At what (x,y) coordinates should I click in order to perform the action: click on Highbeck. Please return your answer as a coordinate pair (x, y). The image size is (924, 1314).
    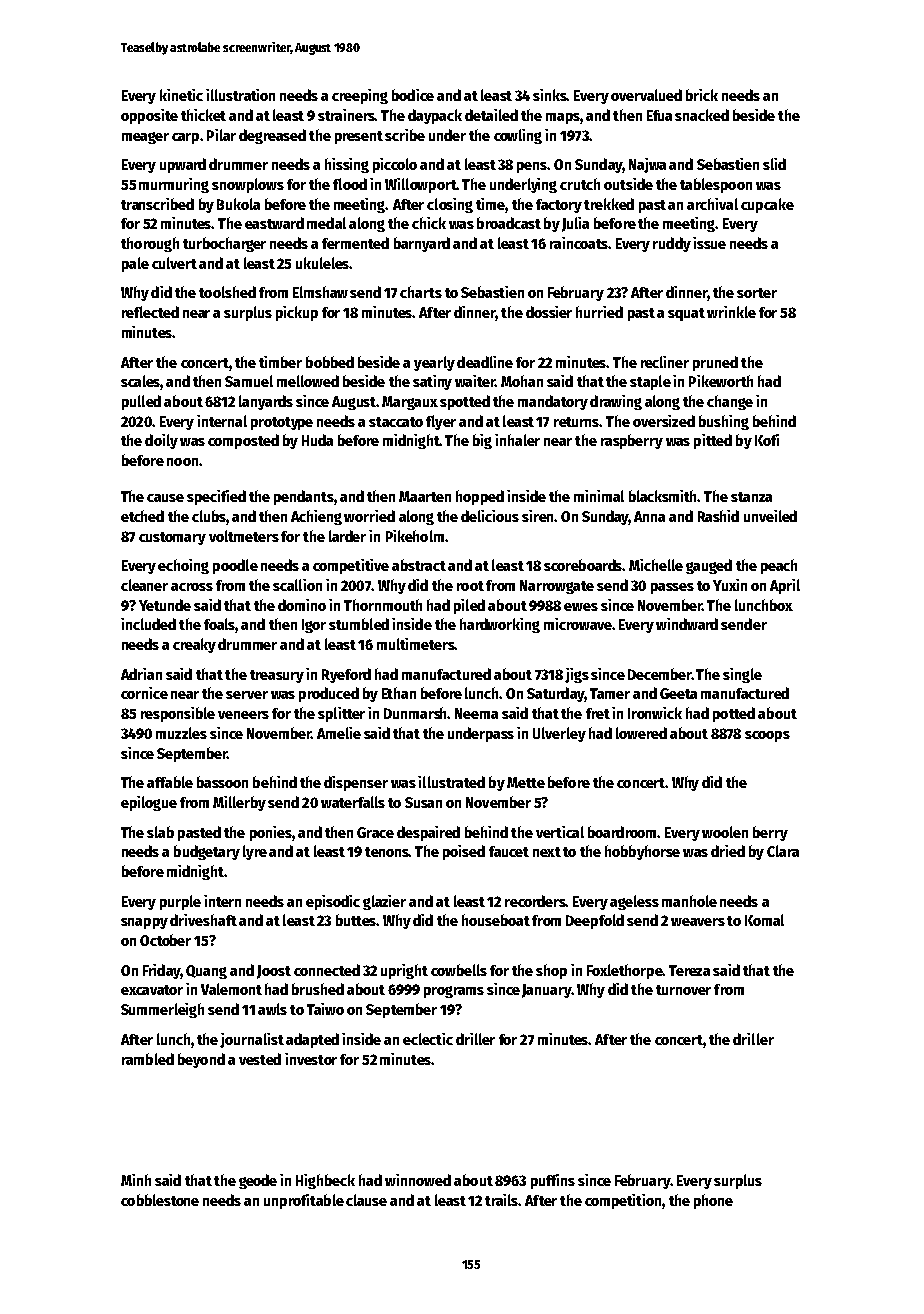
    Looking at the image, I should click on (325, 1181).
